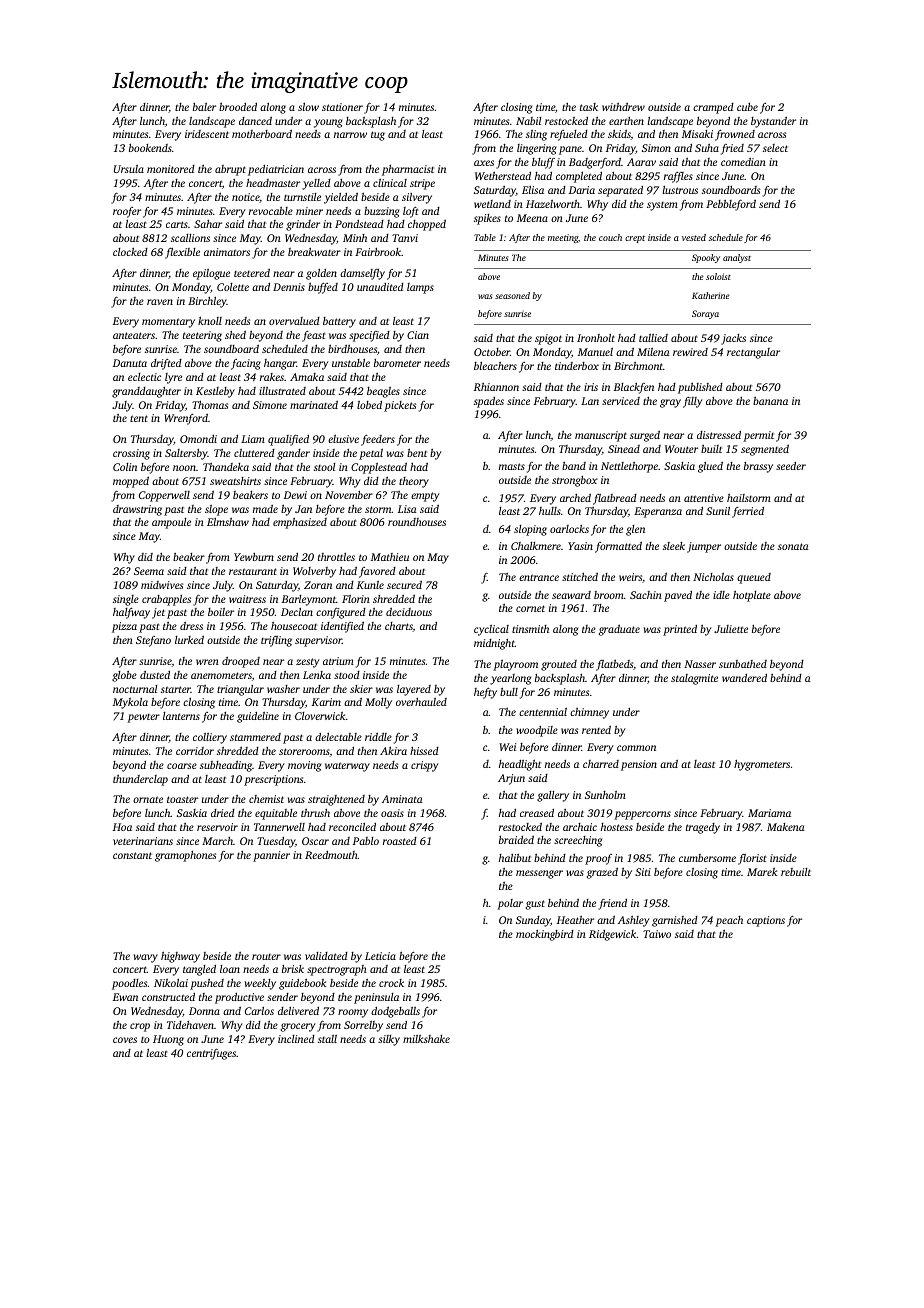  I want to click on Yewburn, so click(254, 557).
